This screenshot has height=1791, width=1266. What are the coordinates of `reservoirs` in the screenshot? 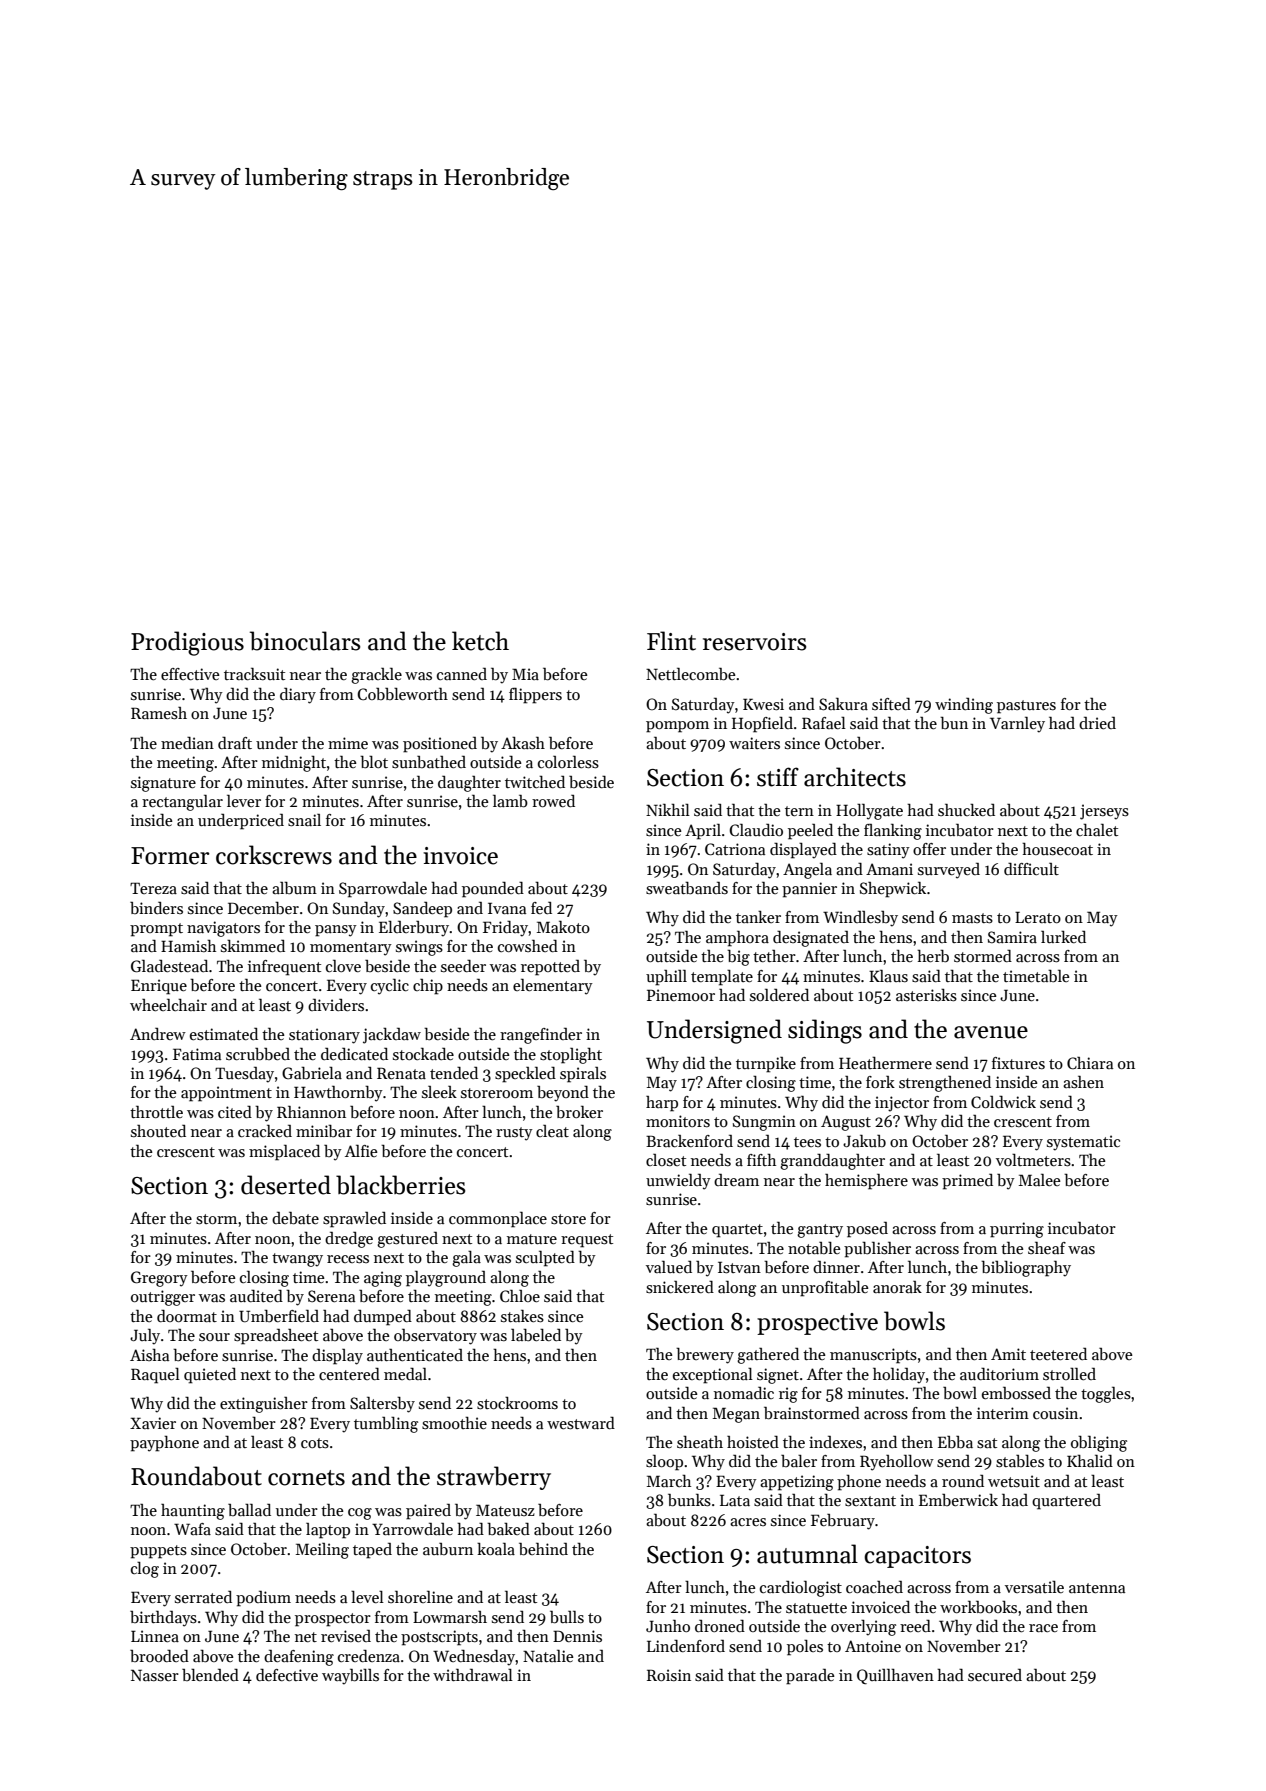 It's located at (754, 642).
